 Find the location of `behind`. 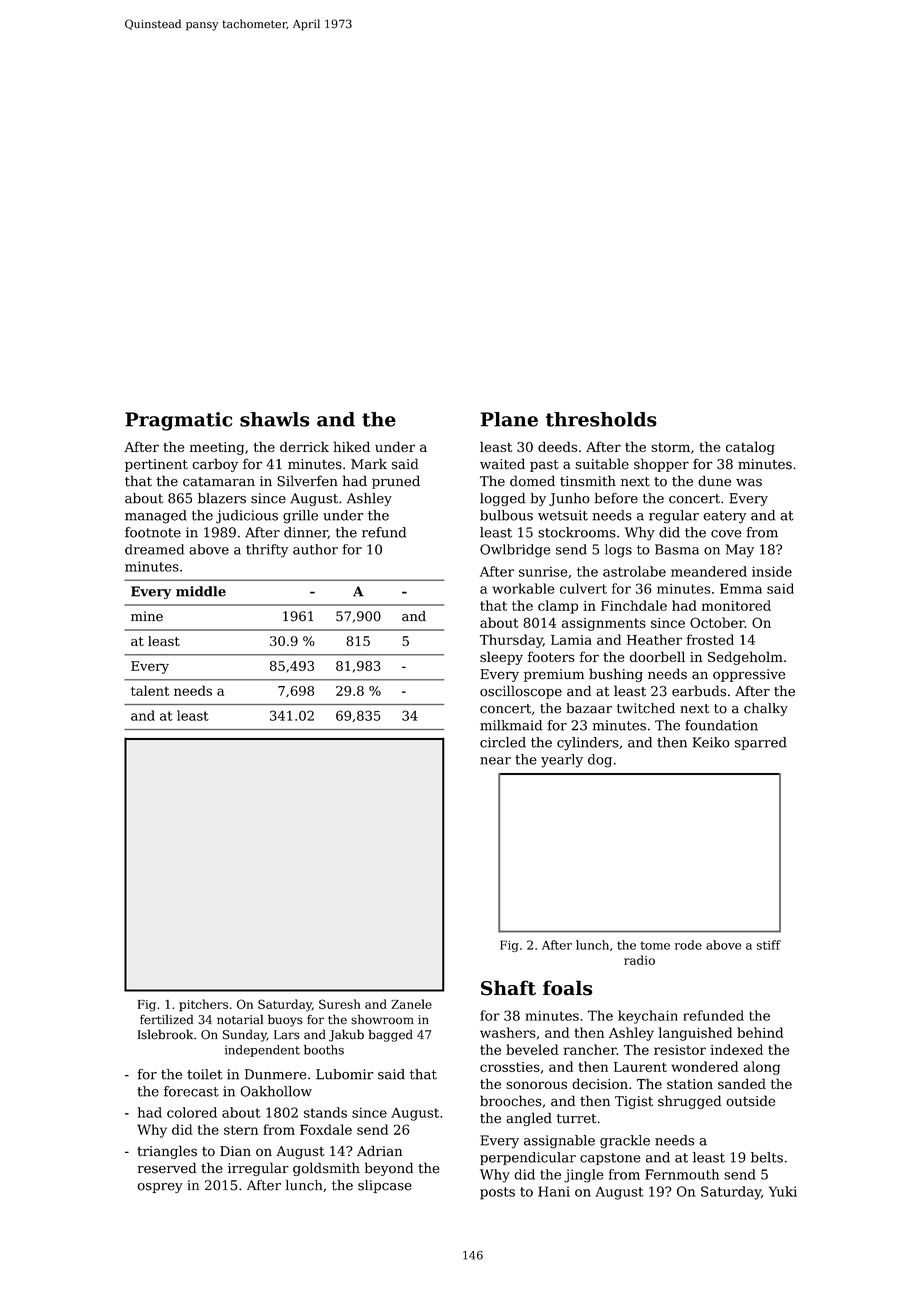

behind is located at coordinates (760, 1032).
